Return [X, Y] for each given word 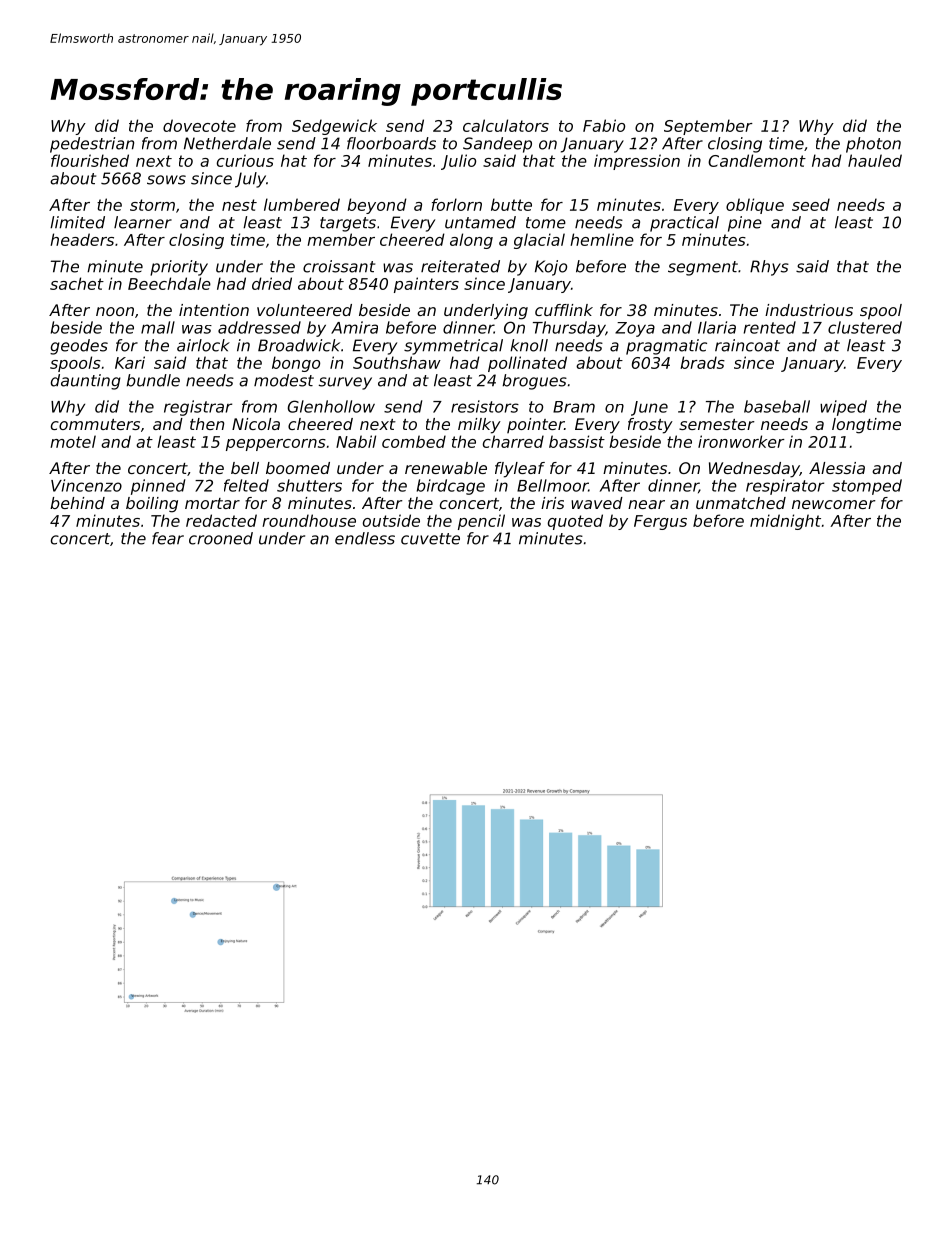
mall [158, 327]
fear [168, 538]
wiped [843, 408]
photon [873, 145]
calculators [506, 125]
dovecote [199, 125]
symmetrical [453, 347]
